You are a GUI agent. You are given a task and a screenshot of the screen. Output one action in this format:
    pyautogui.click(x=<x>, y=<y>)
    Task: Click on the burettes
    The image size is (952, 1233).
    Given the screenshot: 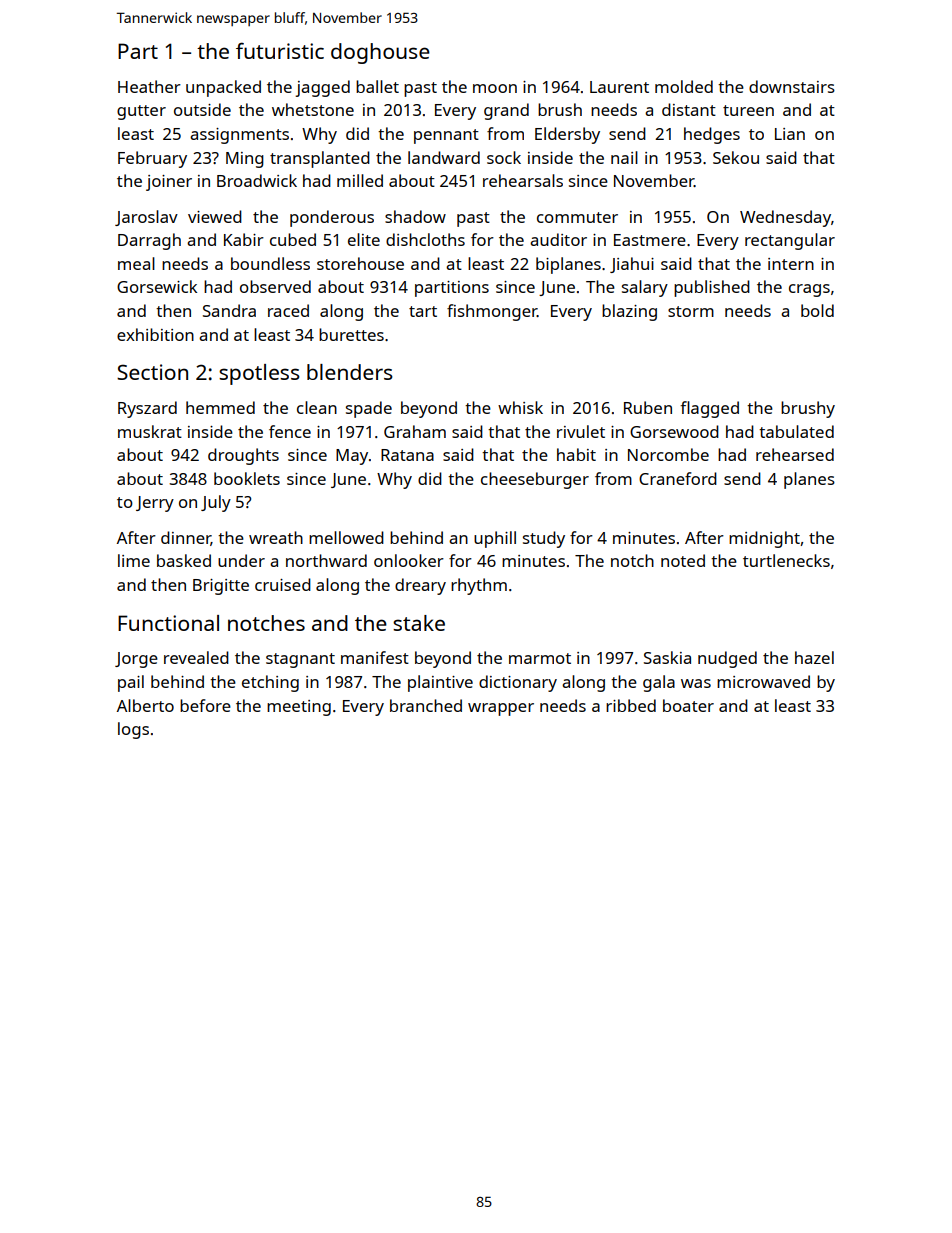 What is the action you would take?
    pyautogui.click(x=351, y=334)
